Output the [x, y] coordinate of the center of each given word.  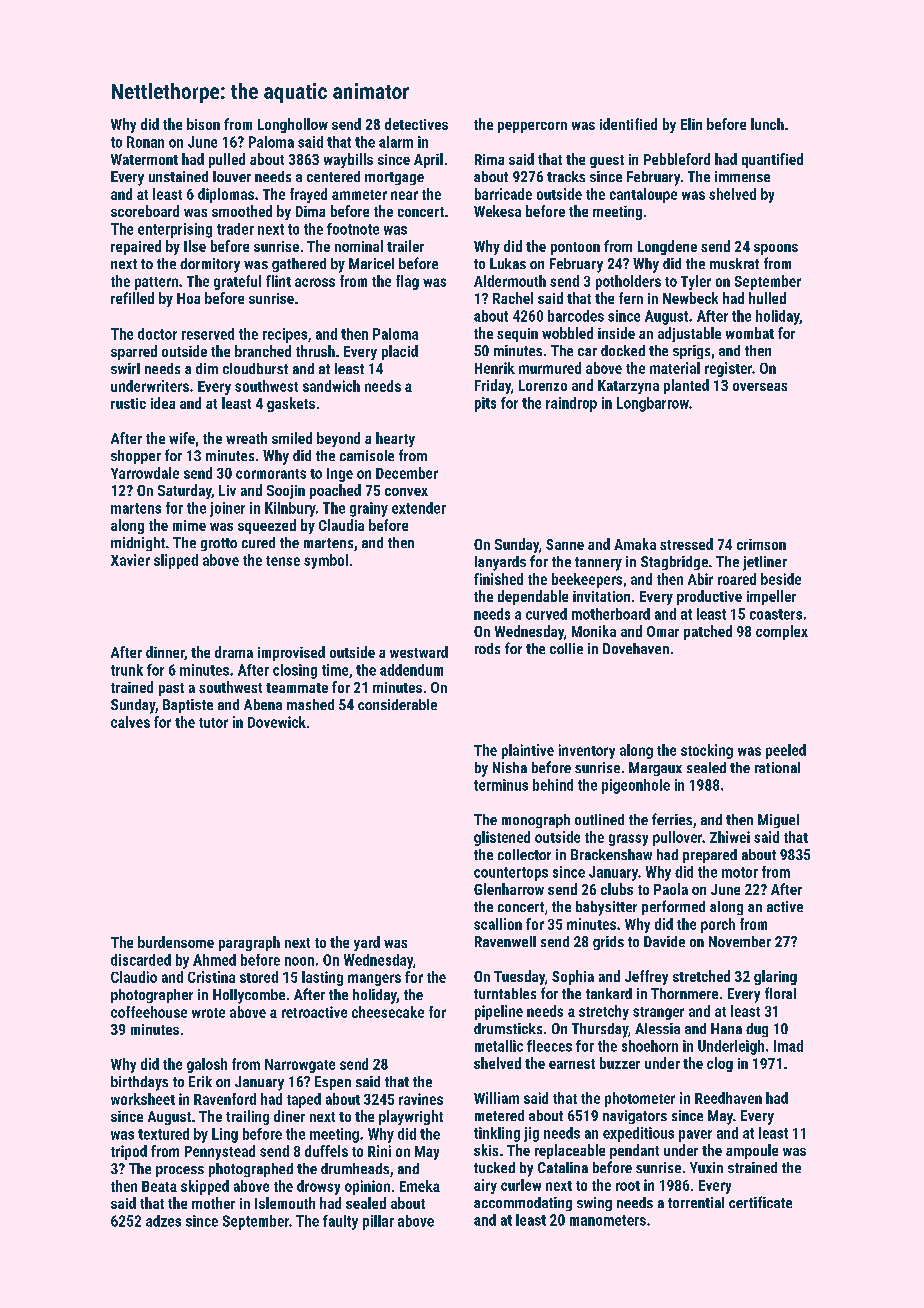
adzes [163, 1221]
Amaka [635, 544]
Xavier [130, 560]
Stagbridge [674, 563]
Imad [788, 1046]
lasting [322, 978]
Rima [489, 159]
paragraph [249, 943]
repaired [136, 247]
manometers [608, 1220]
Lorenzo [543, 385]
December [407, 473]
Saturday [185, 491]
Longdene [667, 247]
